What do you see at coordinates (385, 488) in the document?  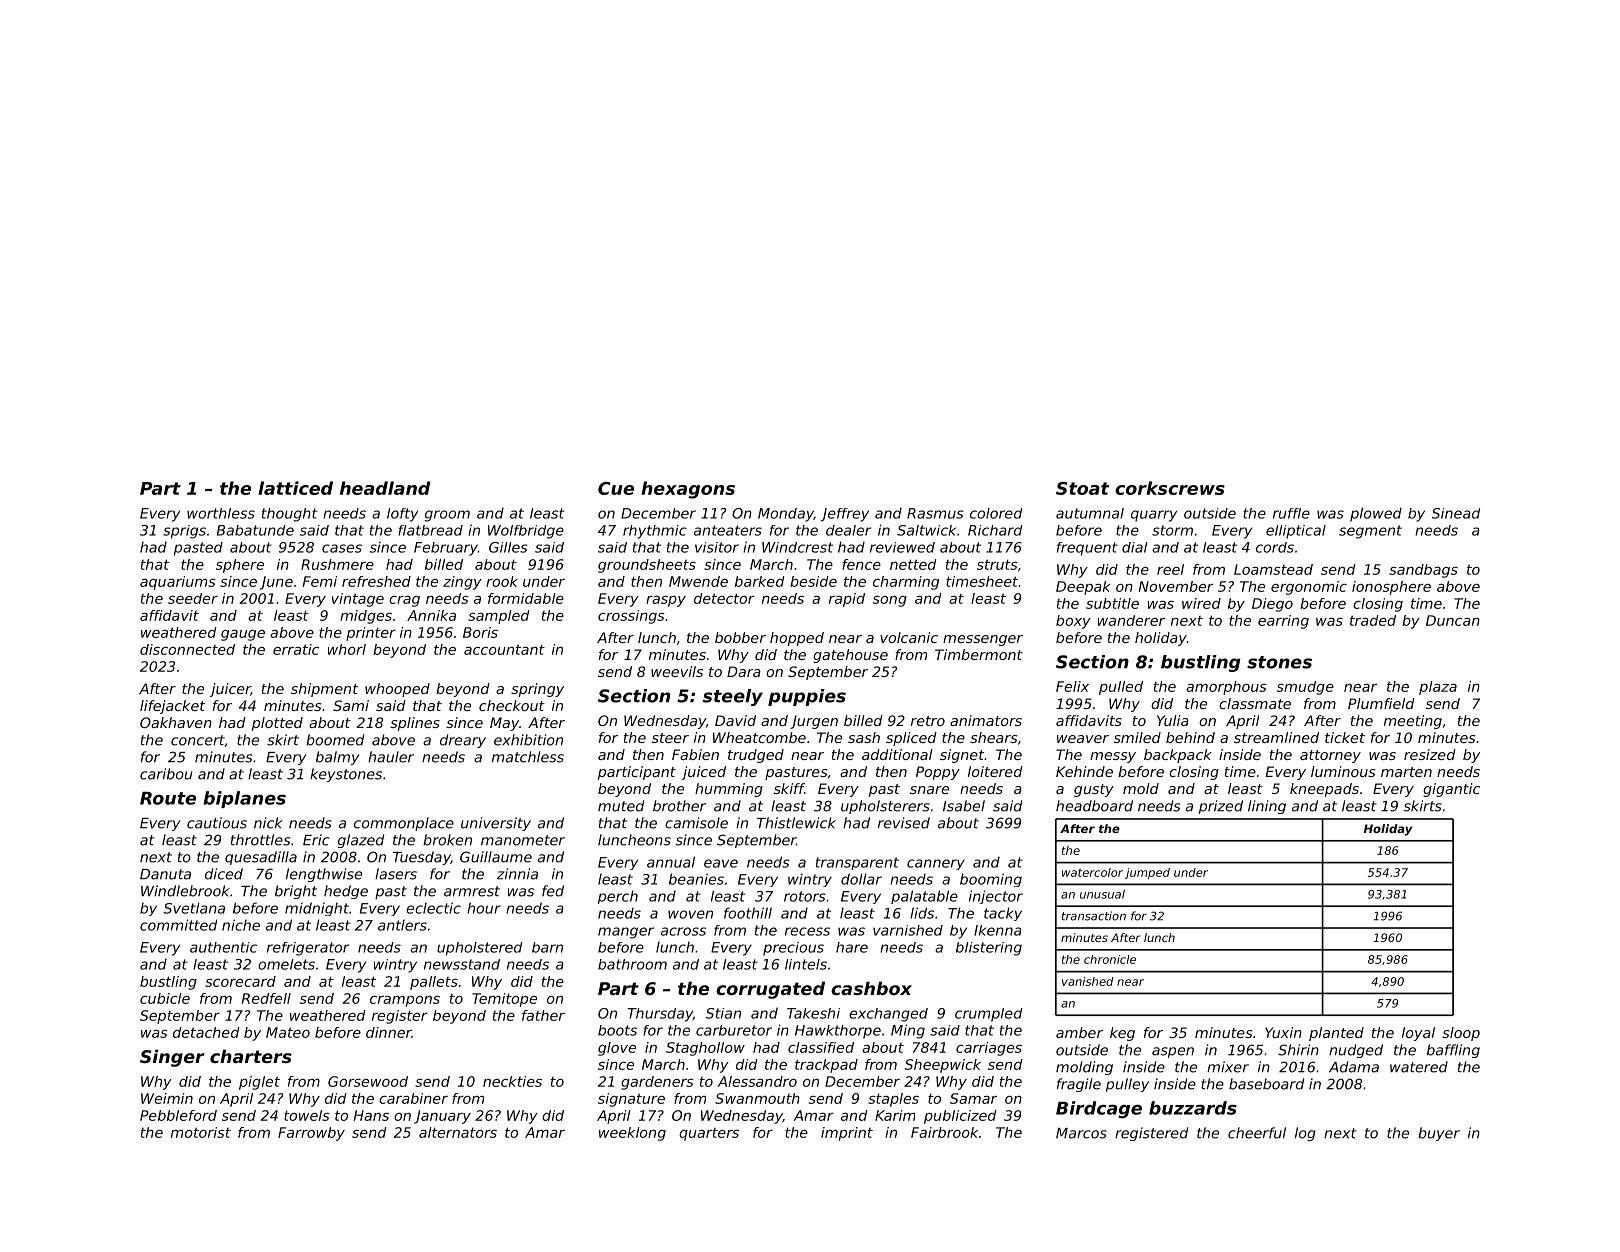 I see `headland` at bounding box center [385, 488].
